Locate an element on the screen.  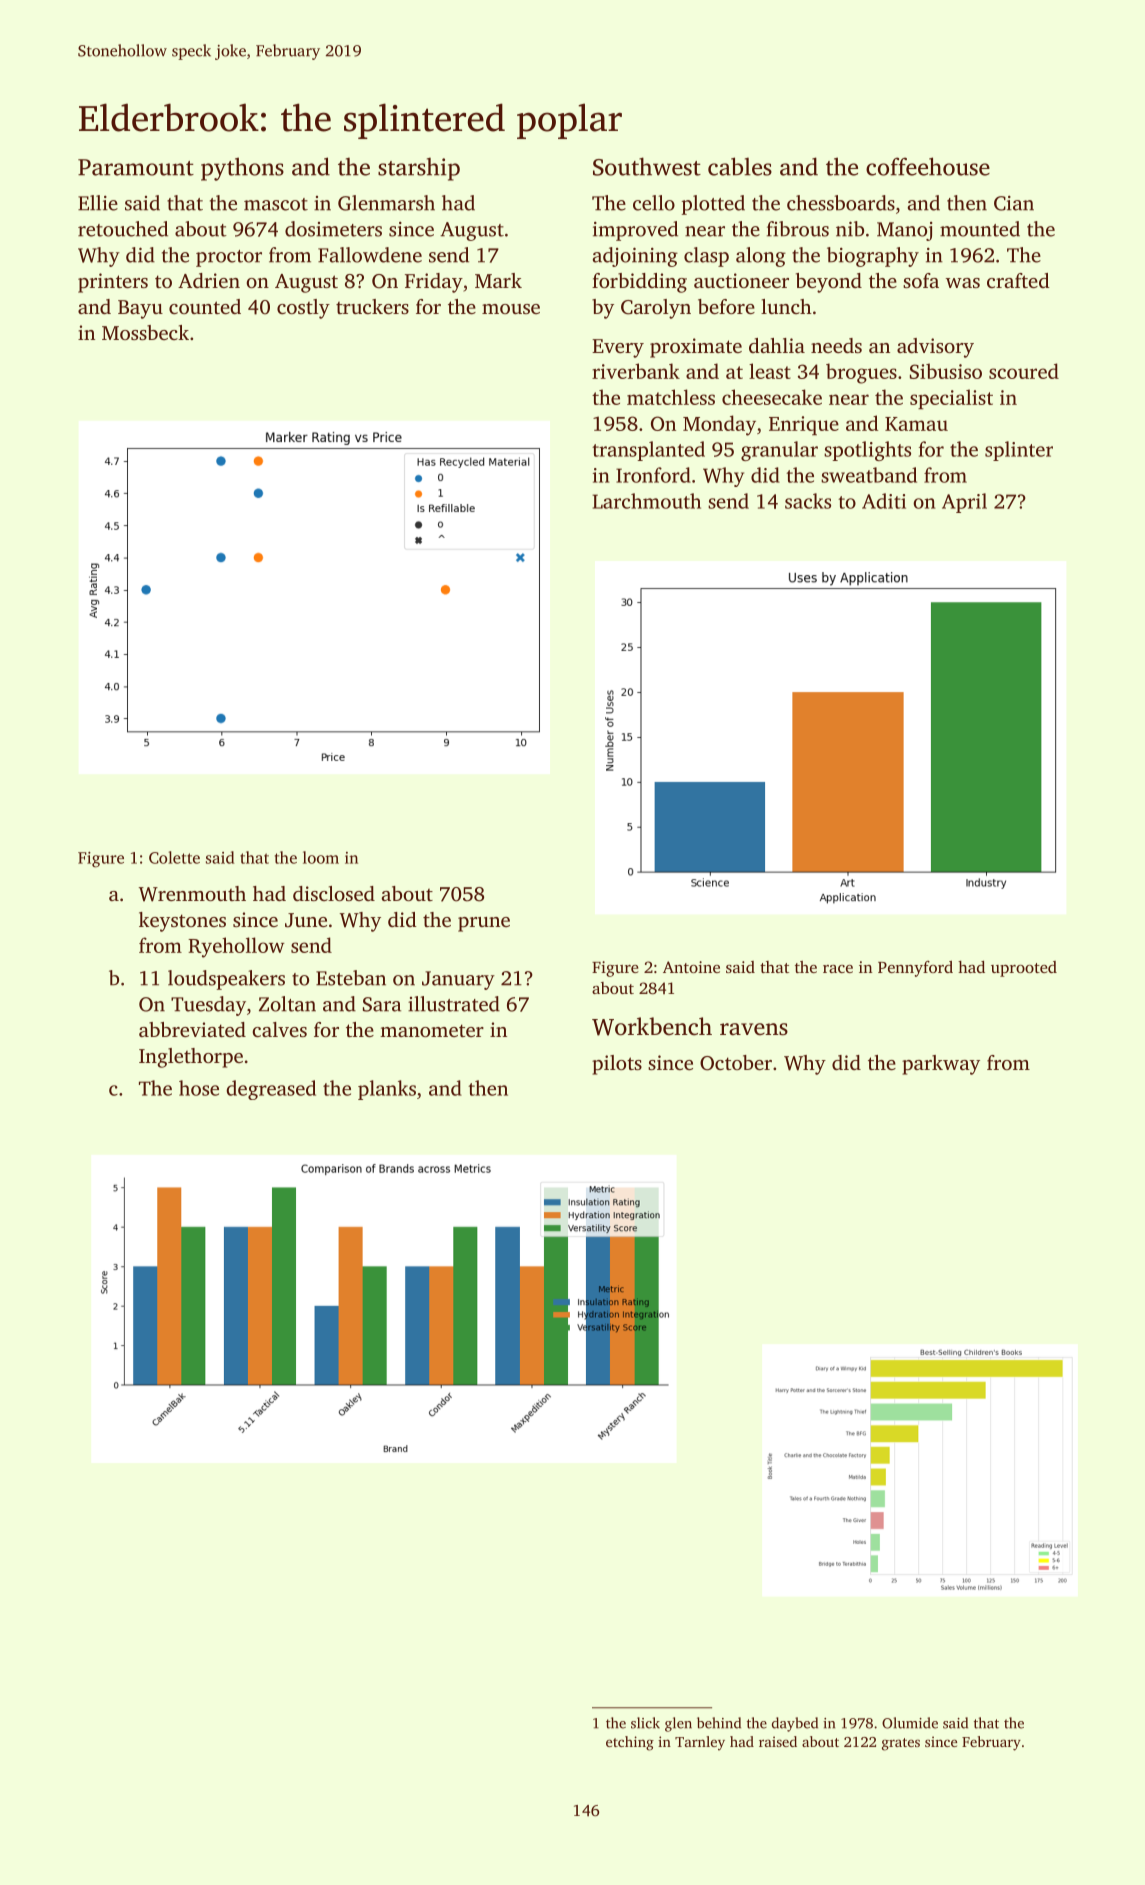
loom is located at coordinates (321, 857).
